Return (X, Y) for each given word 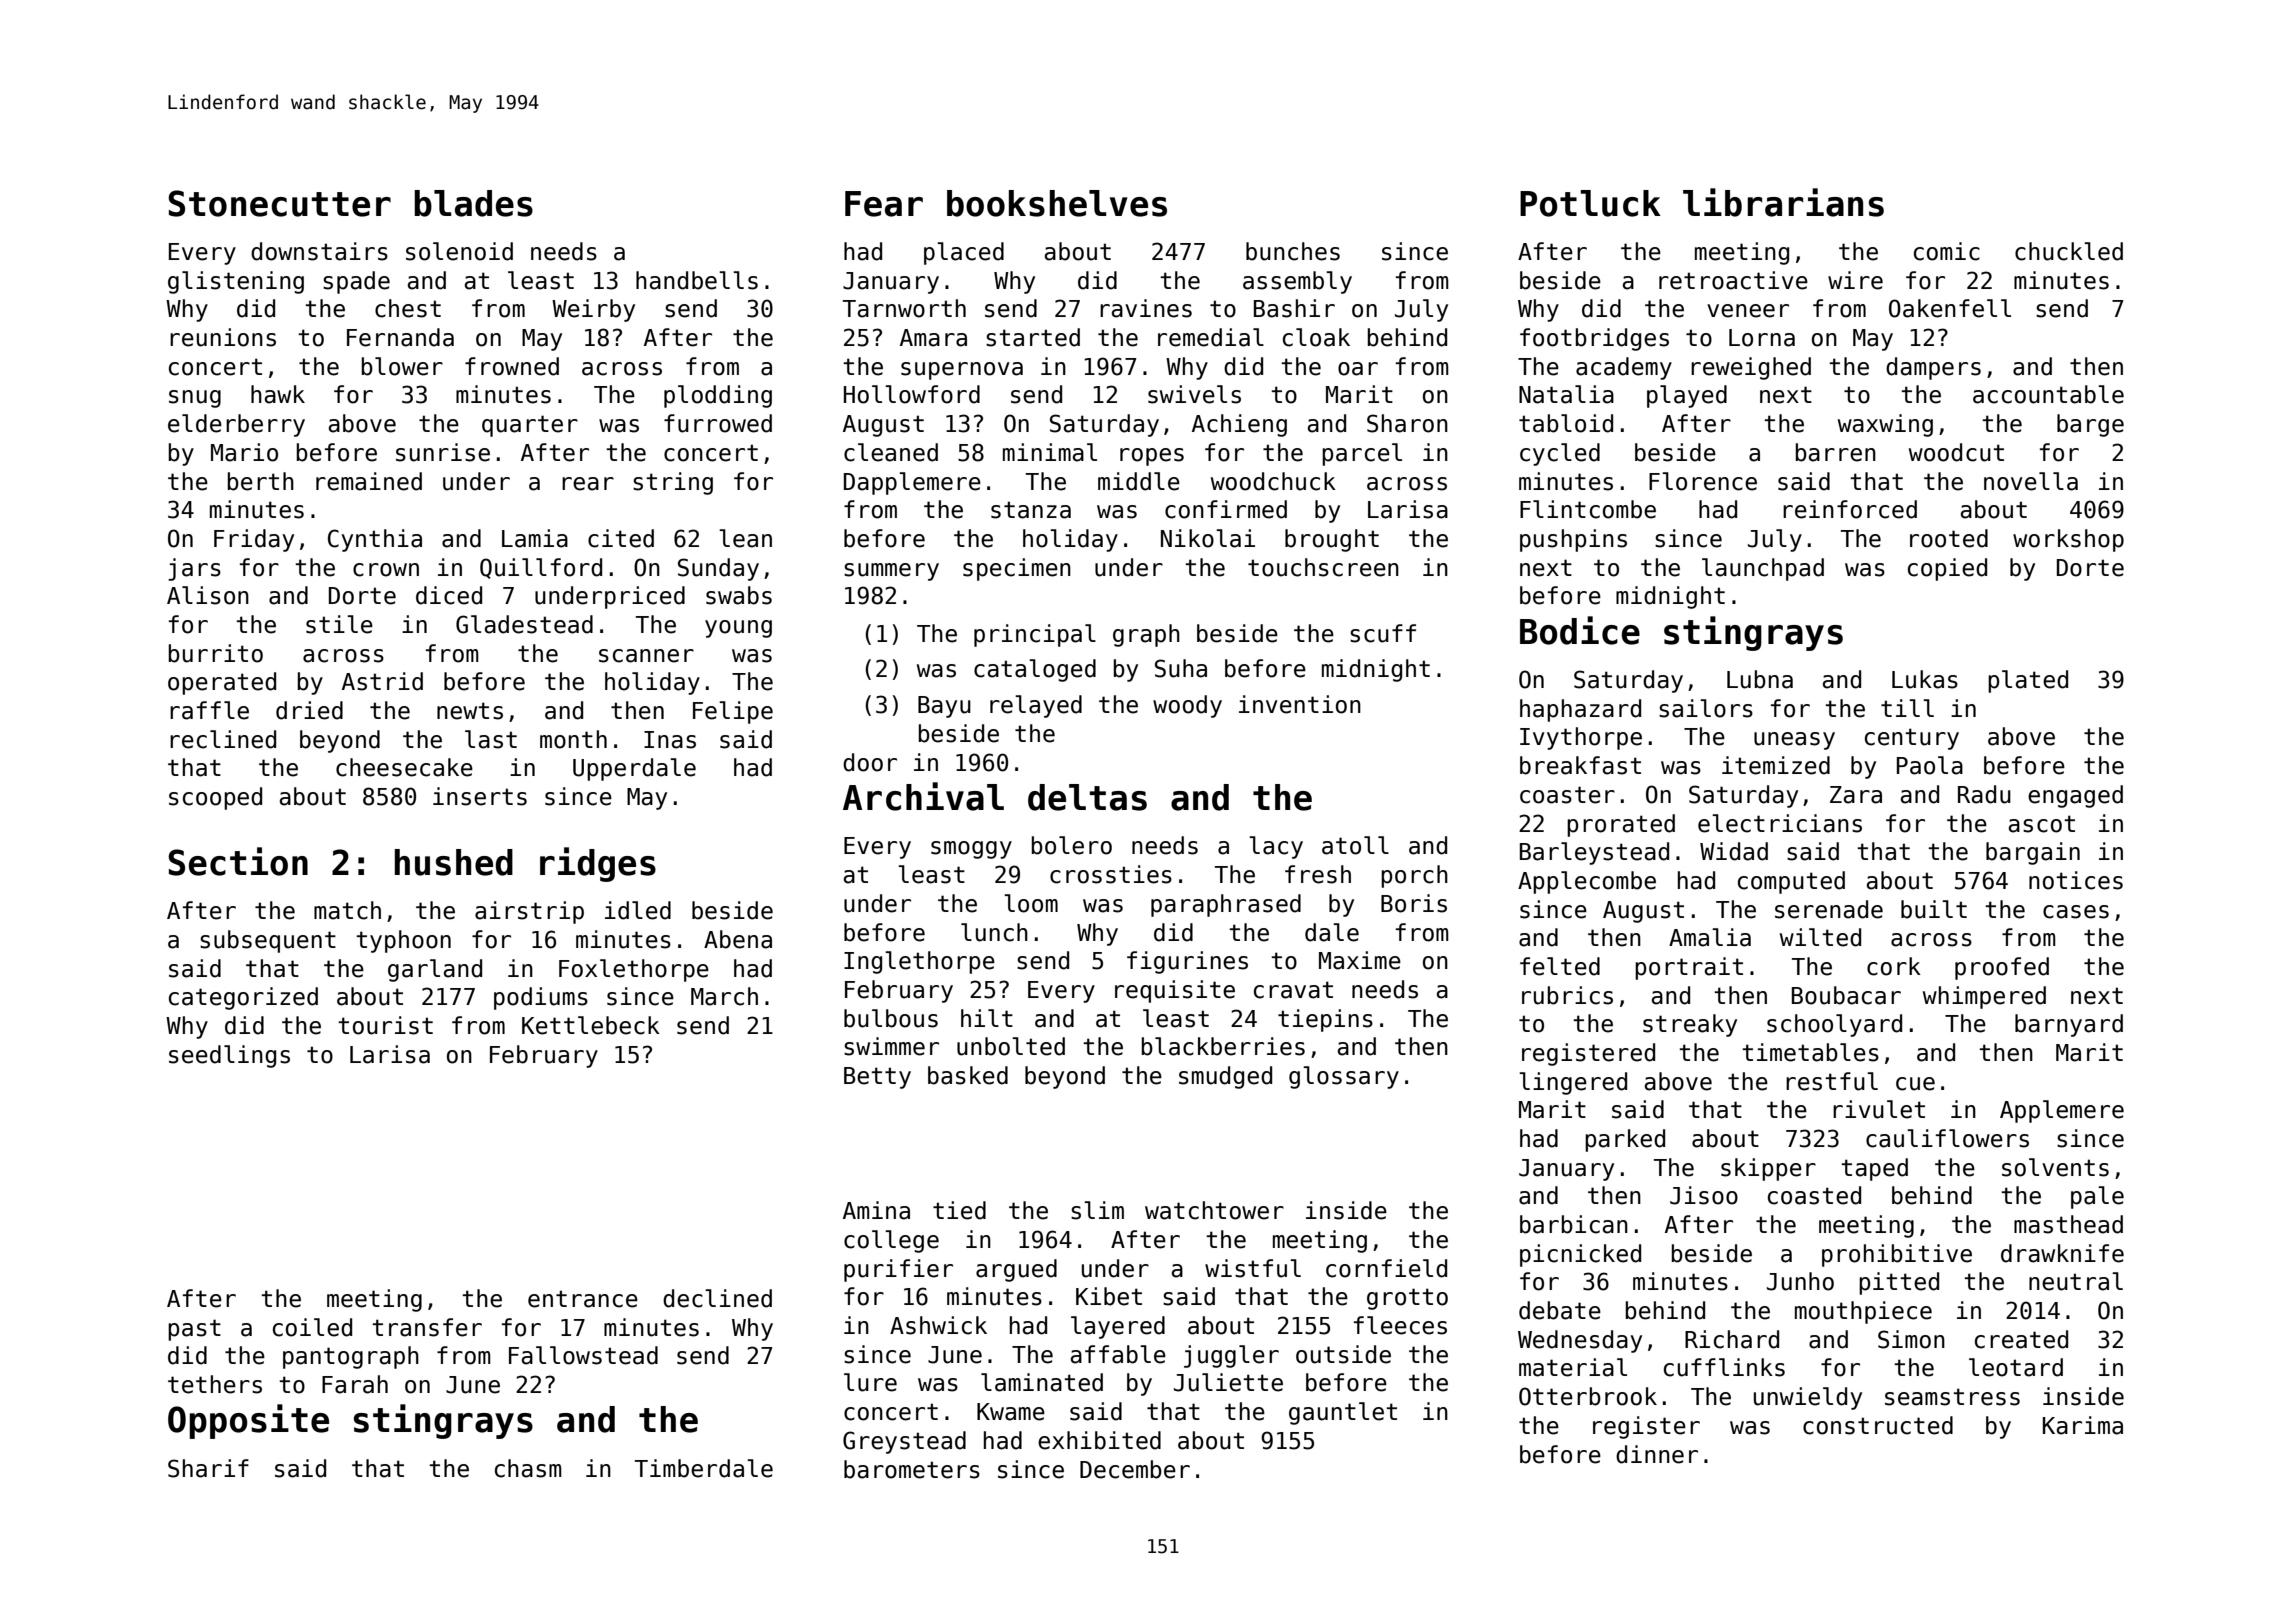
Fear (884, 204)
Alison (208, 595)
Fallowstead (583, 1355)
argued (1016, 1270)
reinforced (1850, 509)
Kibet (1109, 1296)
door (870, 762)
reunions (223, 337)
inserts (480, 796)
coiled (312, 1327)
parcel (1362, 454)
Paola (1930, 765)
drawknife (2062, 1253)
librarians (1783, 202)
